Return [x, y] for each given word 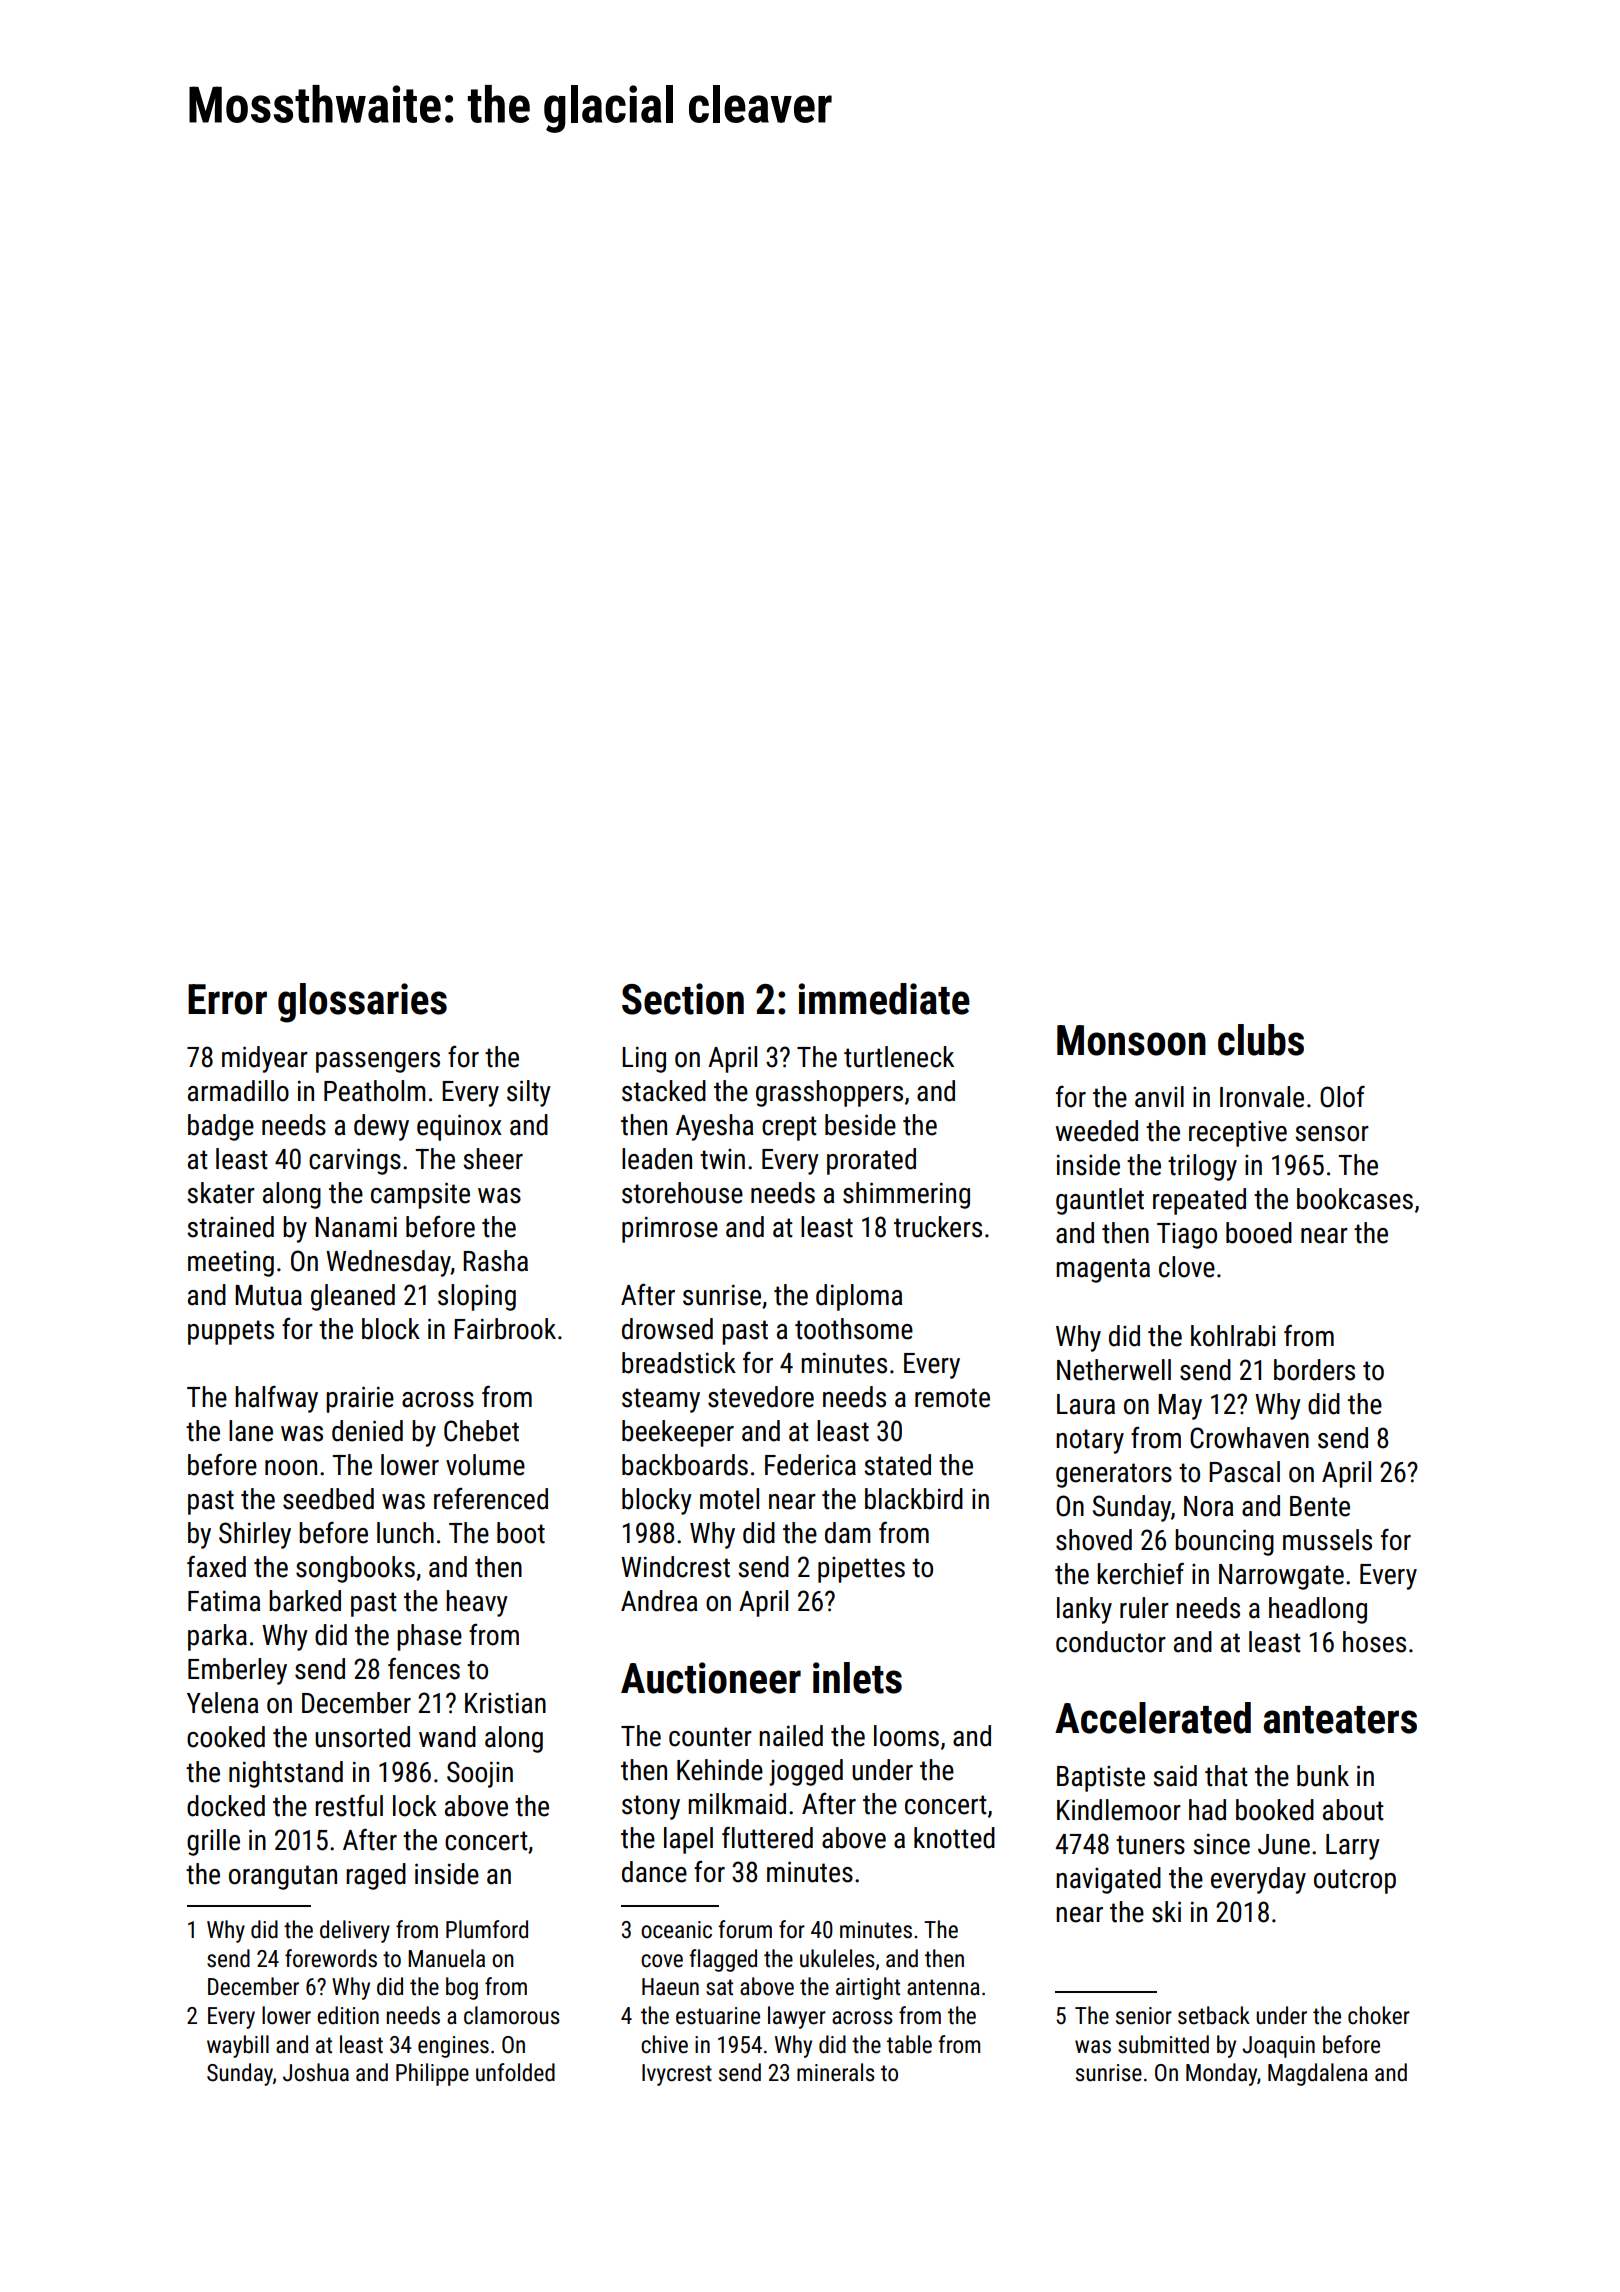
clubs [1261, 1040]
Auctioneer [711, 1678]
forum [745, 1929]
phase [429, 1637]
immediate [884, 999]
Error [227, 999]
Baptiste [1101, 1779]
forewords [331, 1958]
